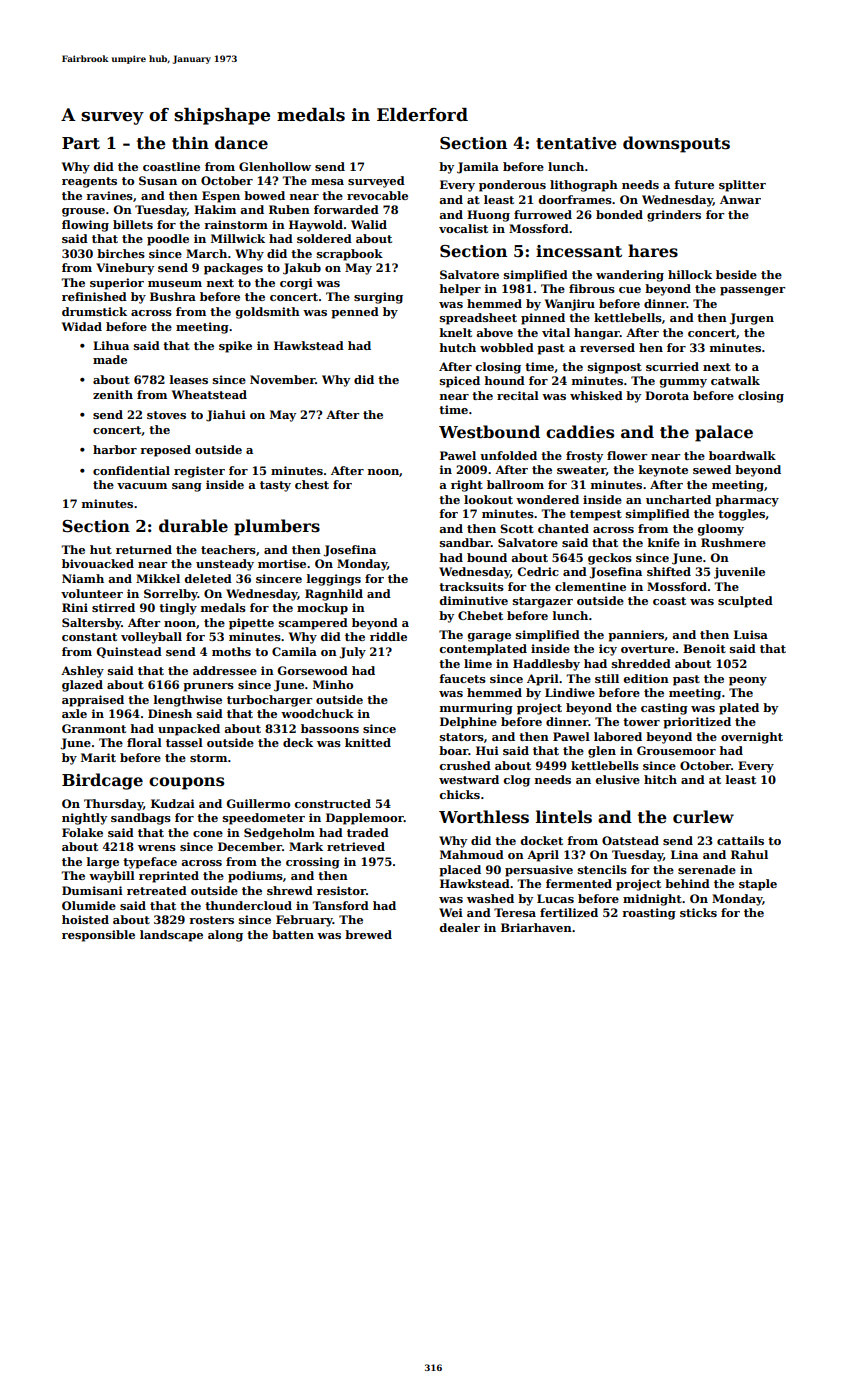  I want to click on right, so click(467, 486).
